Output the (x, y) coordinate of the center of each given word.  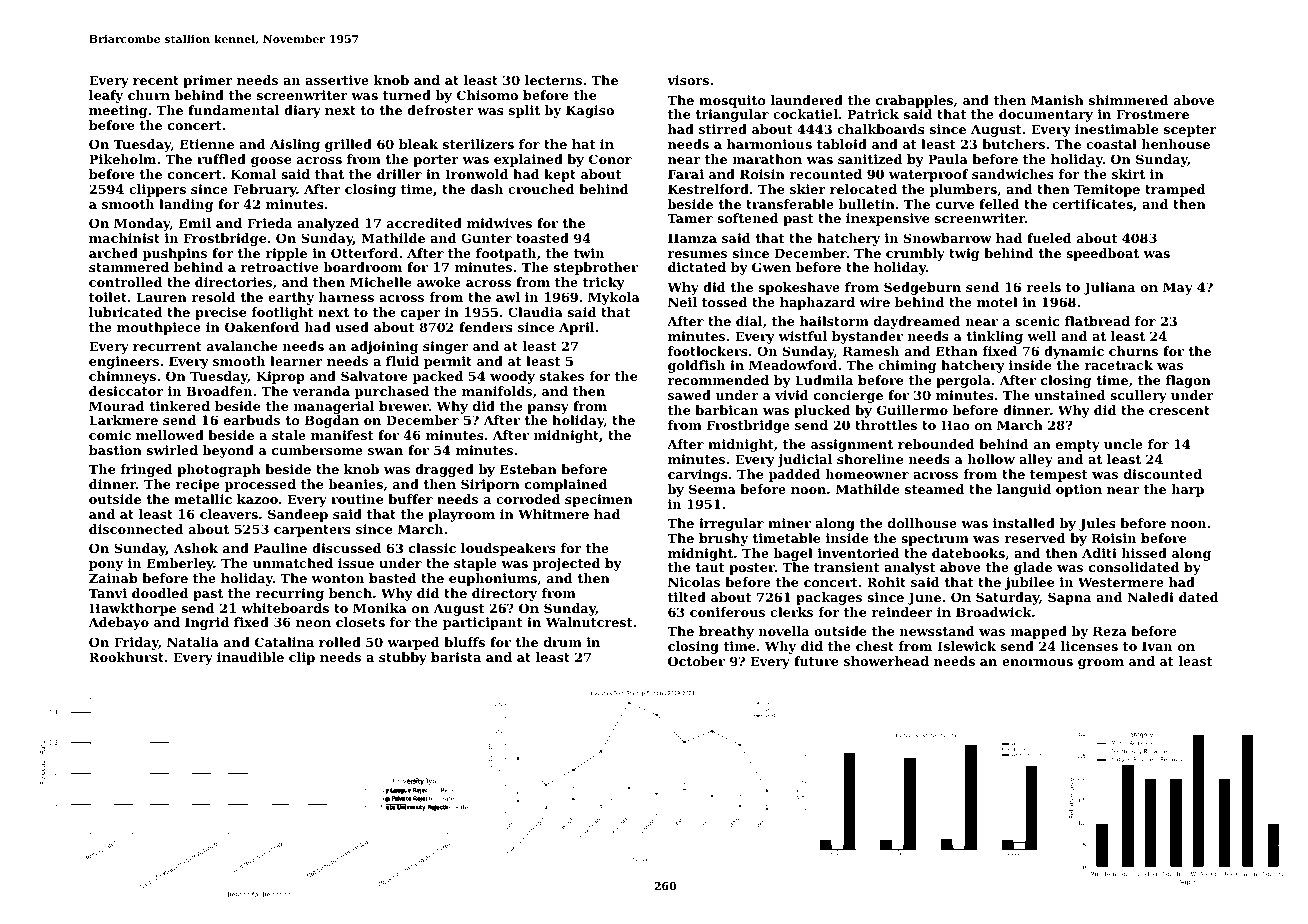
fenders (486, 327)
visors (688, 80)
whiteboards (285, 608)
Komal (253, 174)
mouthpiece (159, 328)
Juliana (1109, 288)
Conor (610, 159)
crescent (1179, 410)
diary (302, 111)
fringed (147, 470)
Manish (1057, 100)
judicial (805, 460)
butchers (1013, 144)
